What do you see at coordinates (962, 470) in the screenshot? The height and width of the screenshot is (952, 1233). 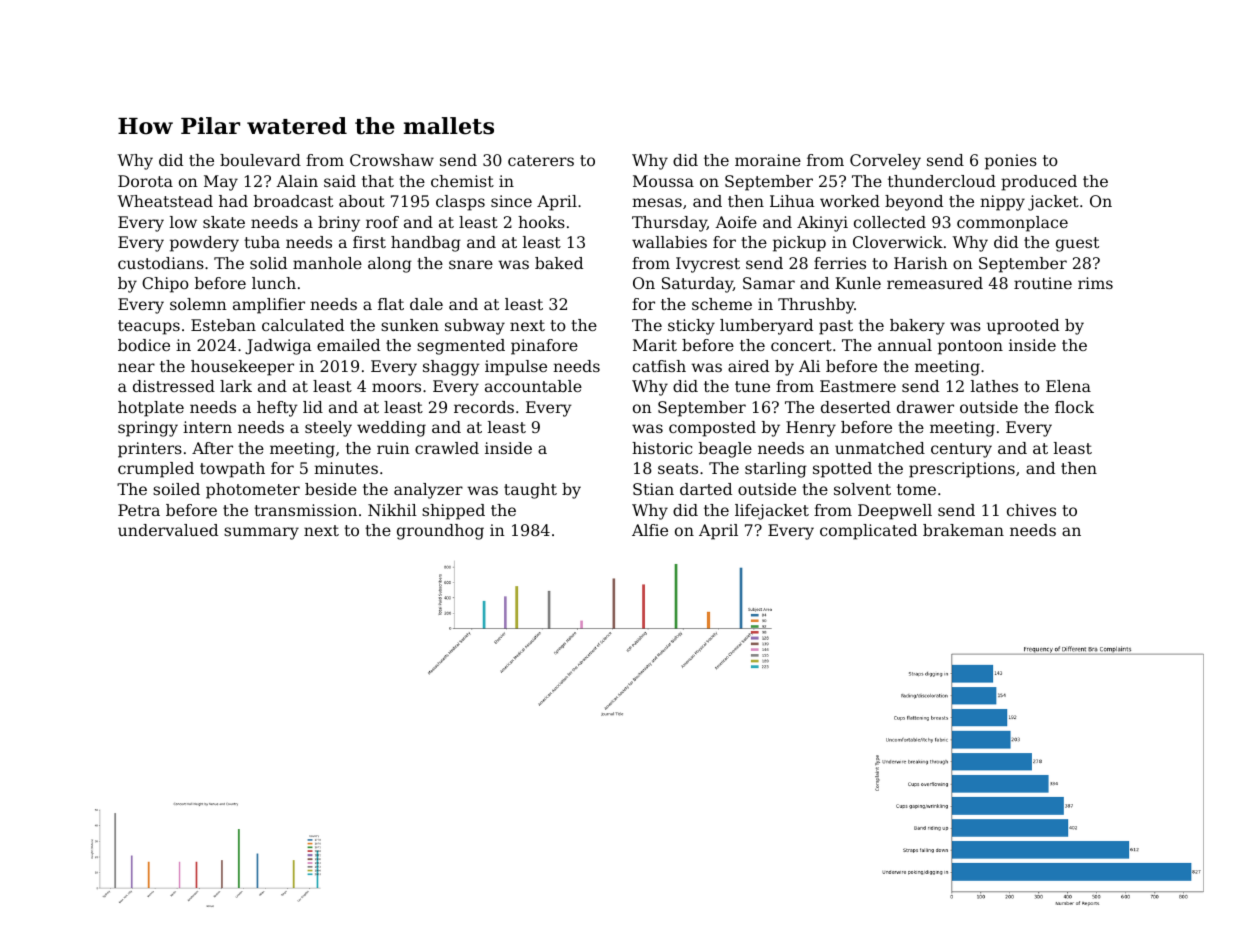 I see `prescriptions` at bounding box center [962, 470].
